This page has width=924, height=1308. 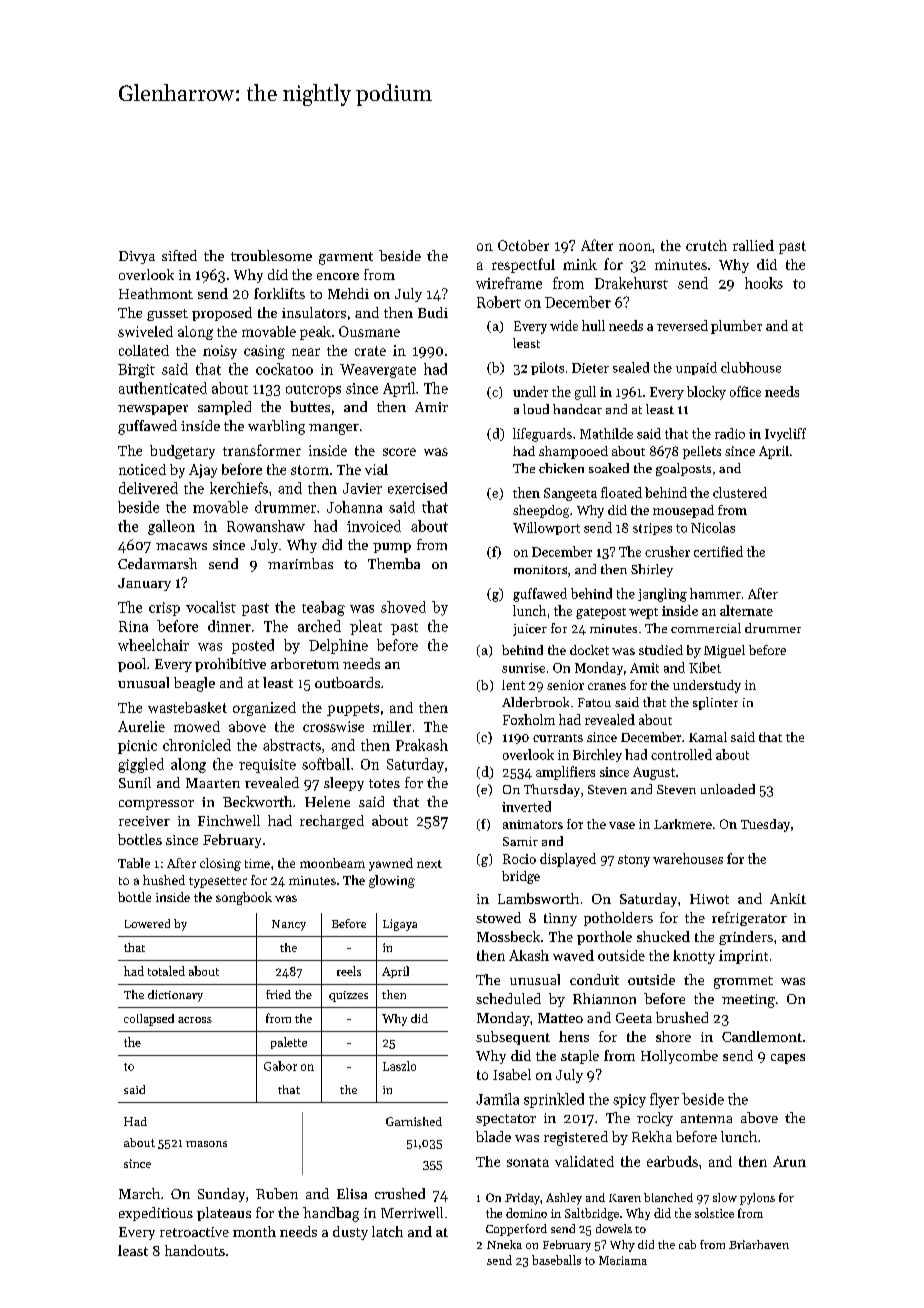 I want to click on next, so click(x=429, y=864).
